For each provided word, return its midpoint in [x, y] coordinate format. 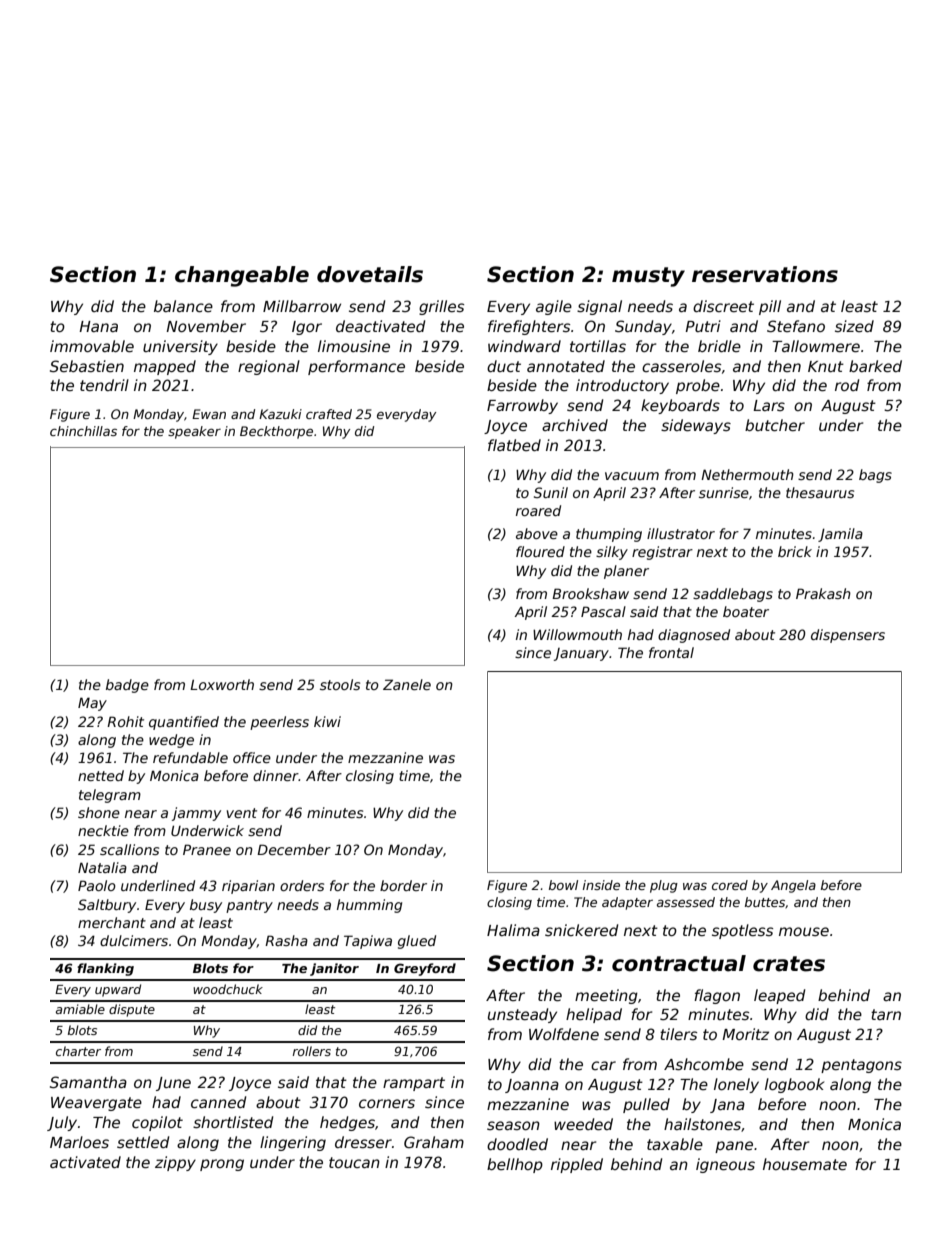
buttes [765, 902]
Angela [793, 886]
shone [99, 812]
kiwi [327, 721]
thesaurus [820, 492]
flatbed [514, 445]
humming [369, 906]
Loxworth [222, 684]
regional [269, 367]
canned [218, 1102]
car [603, 1065]
